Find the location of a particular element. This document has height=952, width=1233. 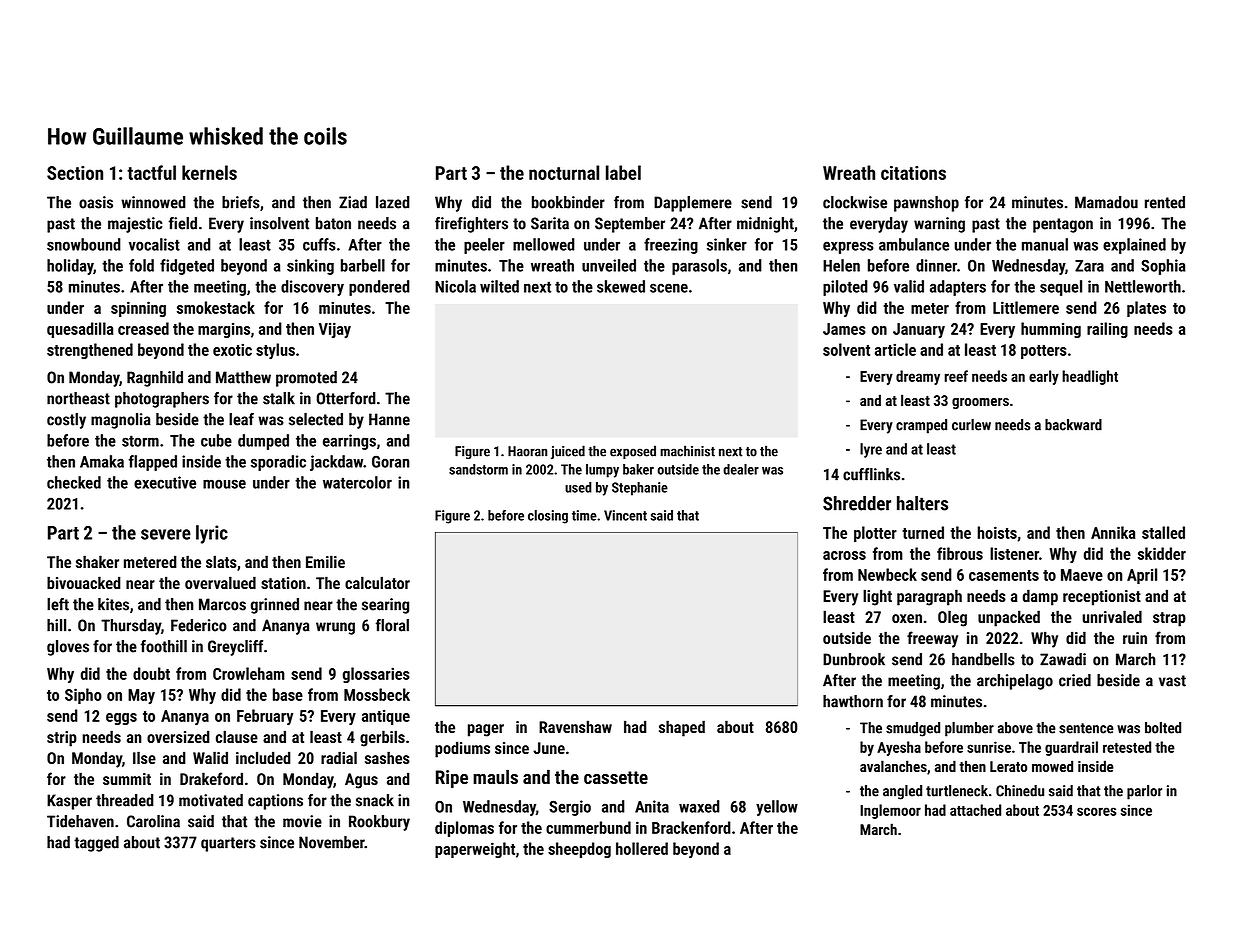

Ziad is located at coordinates (353, 202).
